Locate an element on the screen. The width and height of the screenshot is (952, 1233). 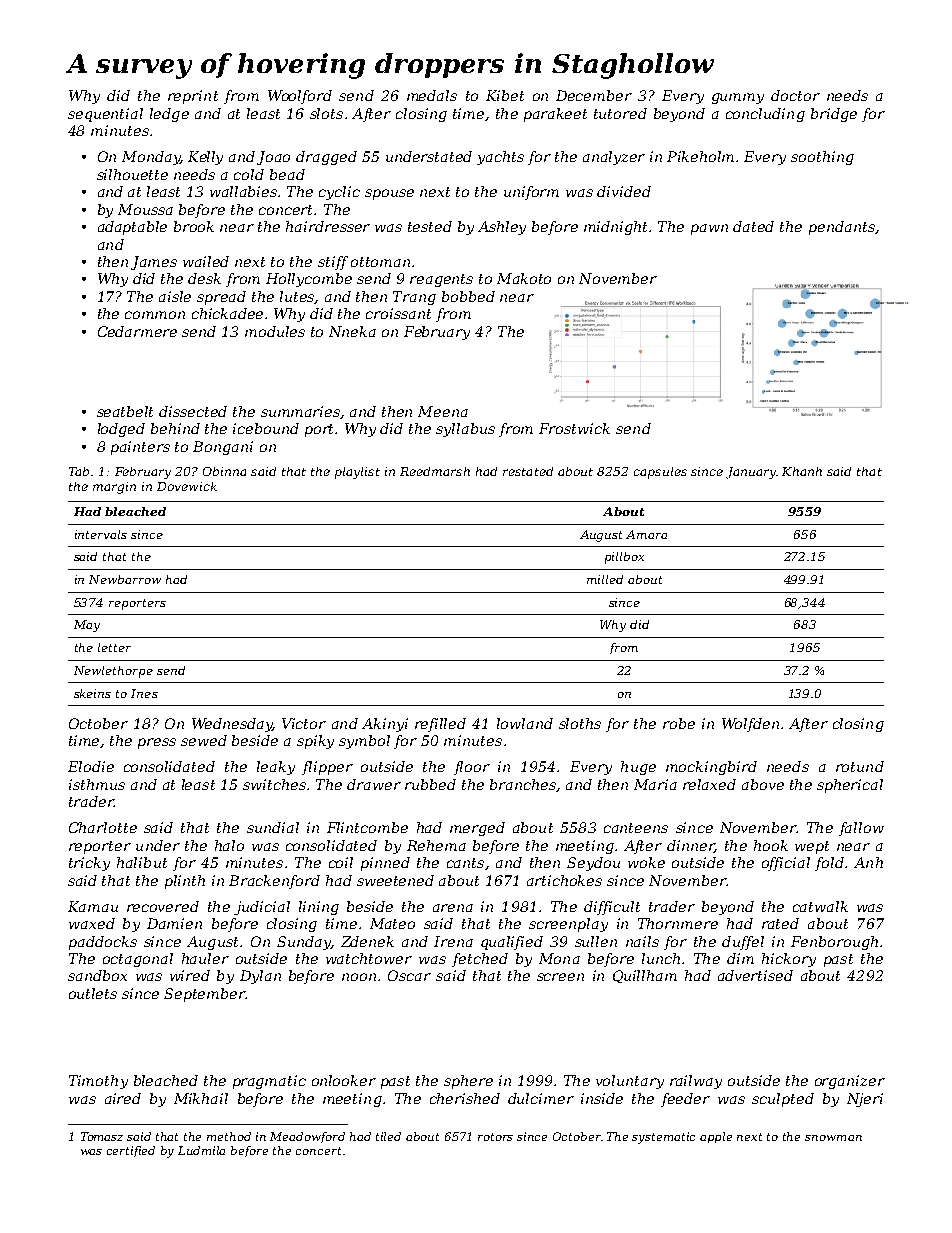
sequential is located at coordinates (105, 115).
